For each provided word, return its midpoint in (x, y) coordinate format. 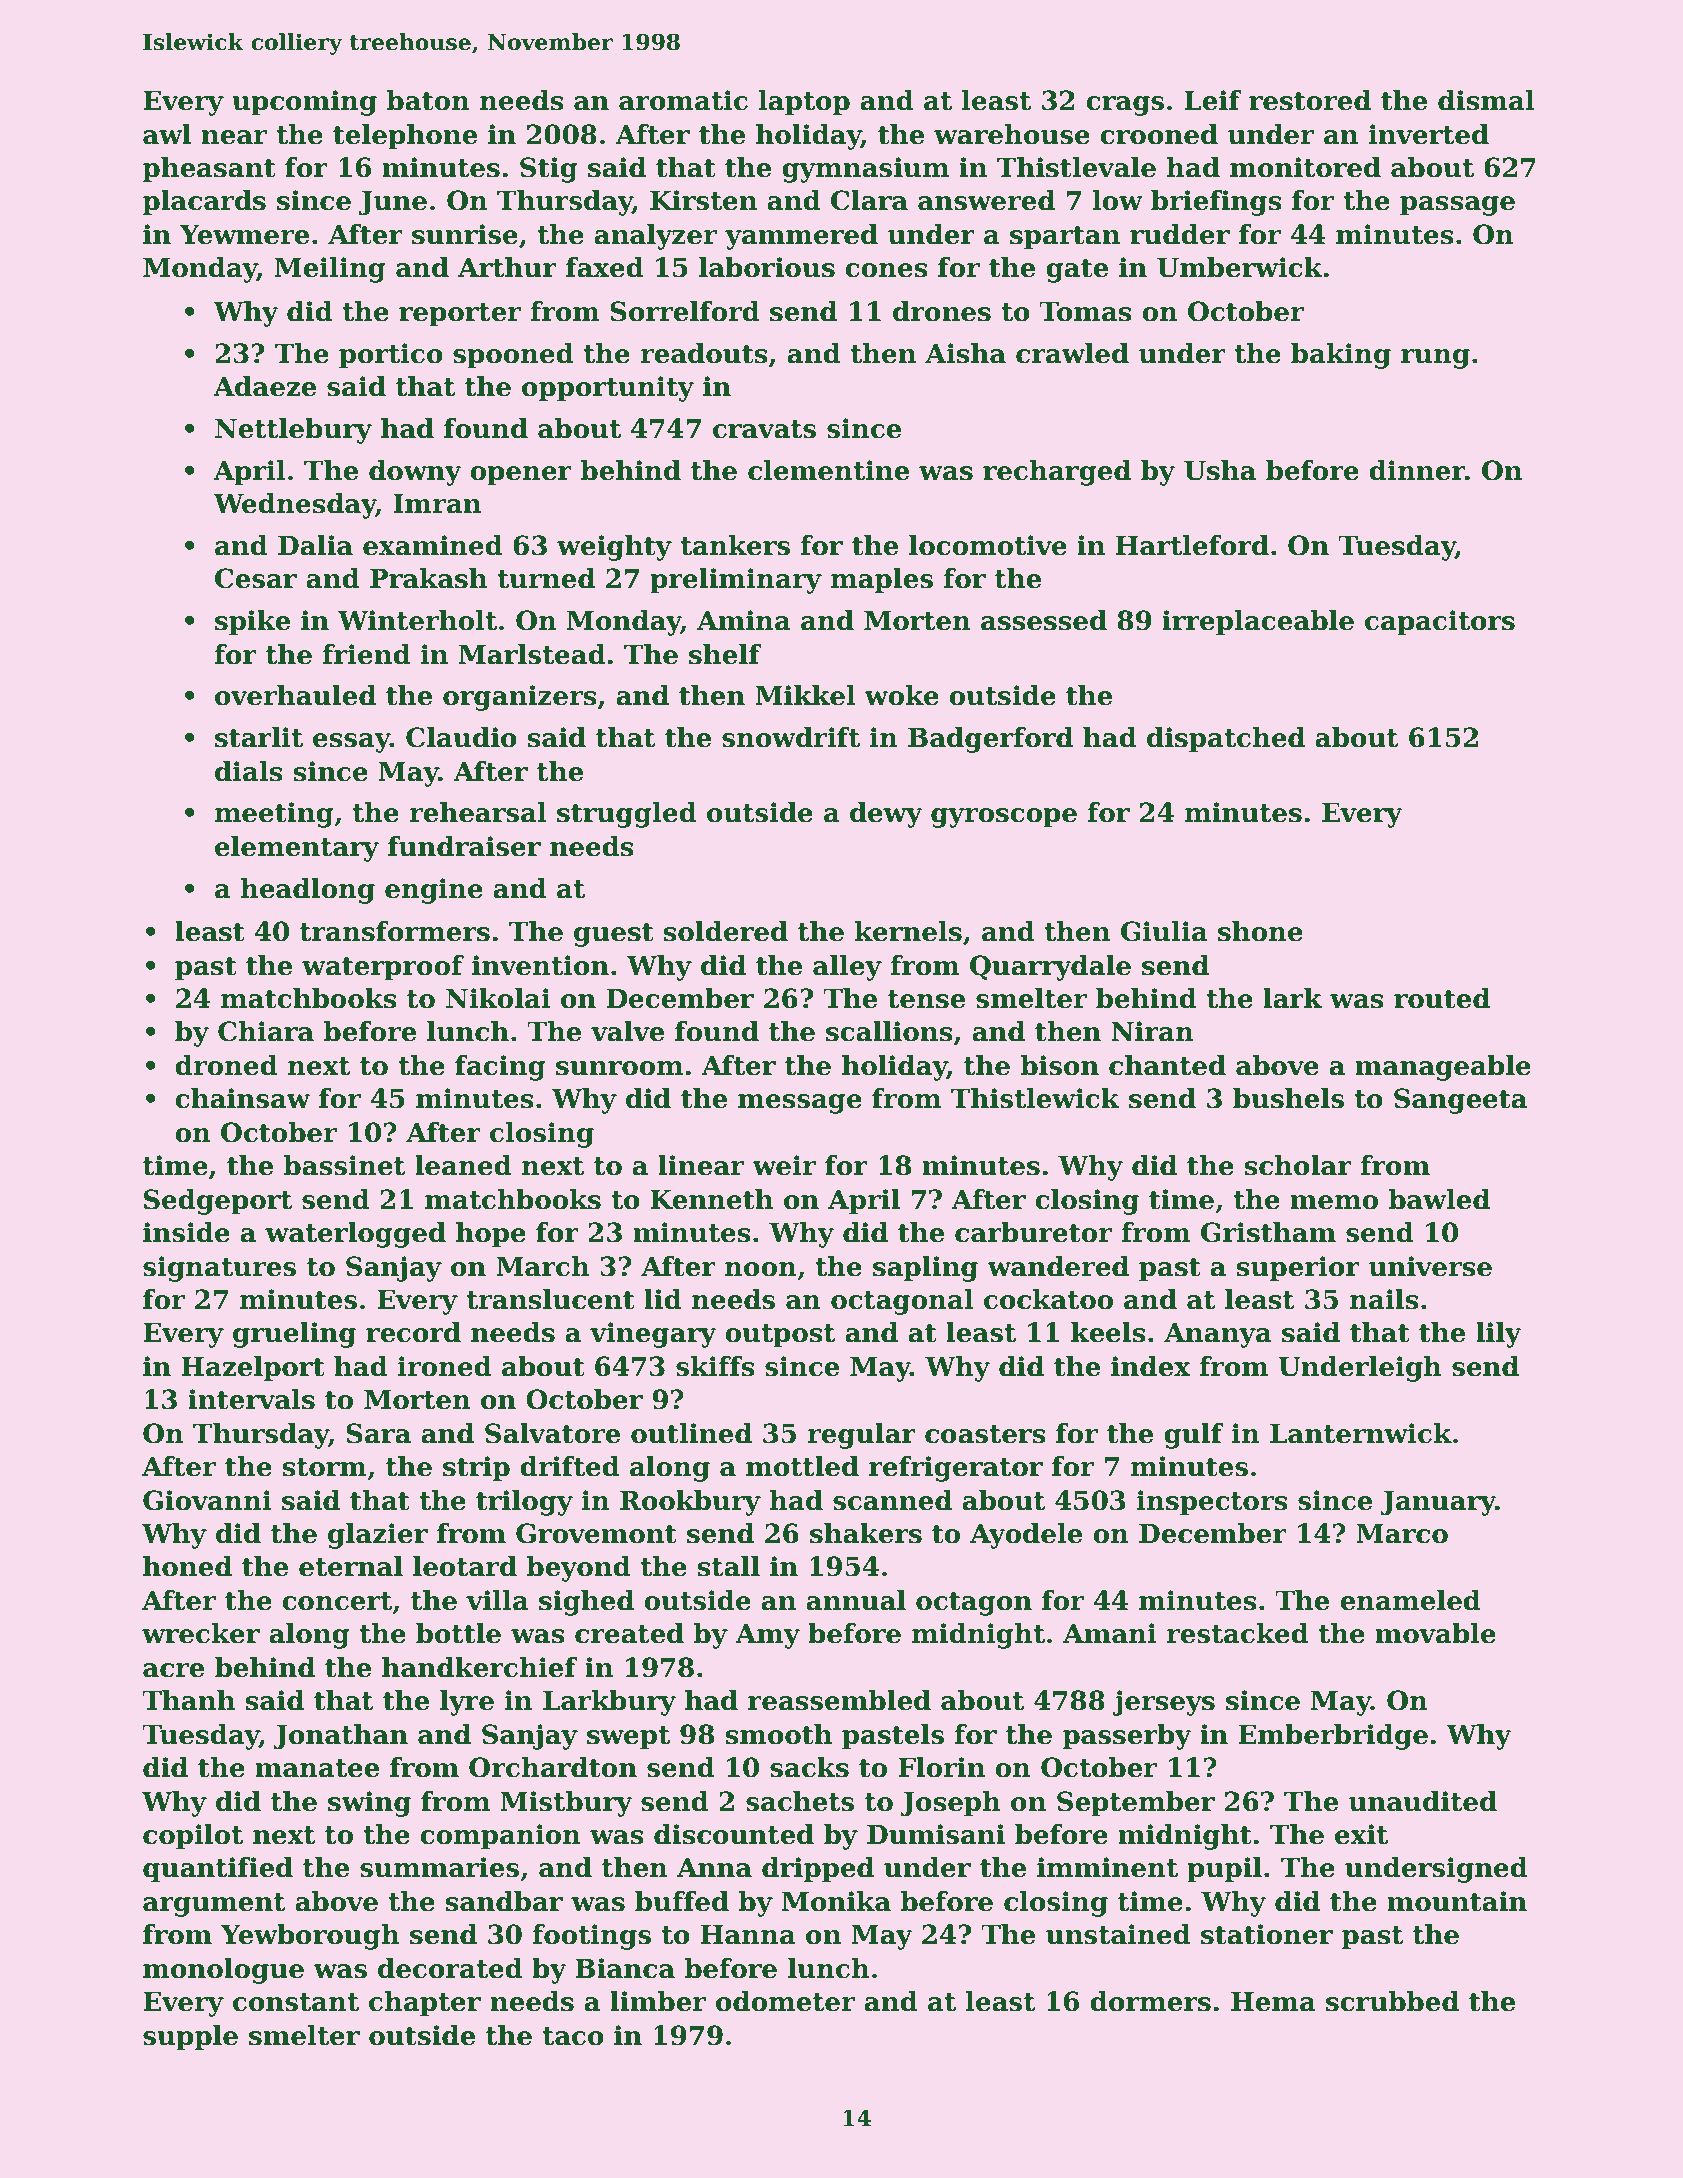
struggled (627, 815)
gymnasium (865, 170)
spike (252, 623)
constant (296, 2002)
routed (1442, 998)
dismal (1486, 100)
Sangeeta (1460, 1101)
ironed (445, 1366)
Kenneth (711, 1199)
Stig (549, 170)
